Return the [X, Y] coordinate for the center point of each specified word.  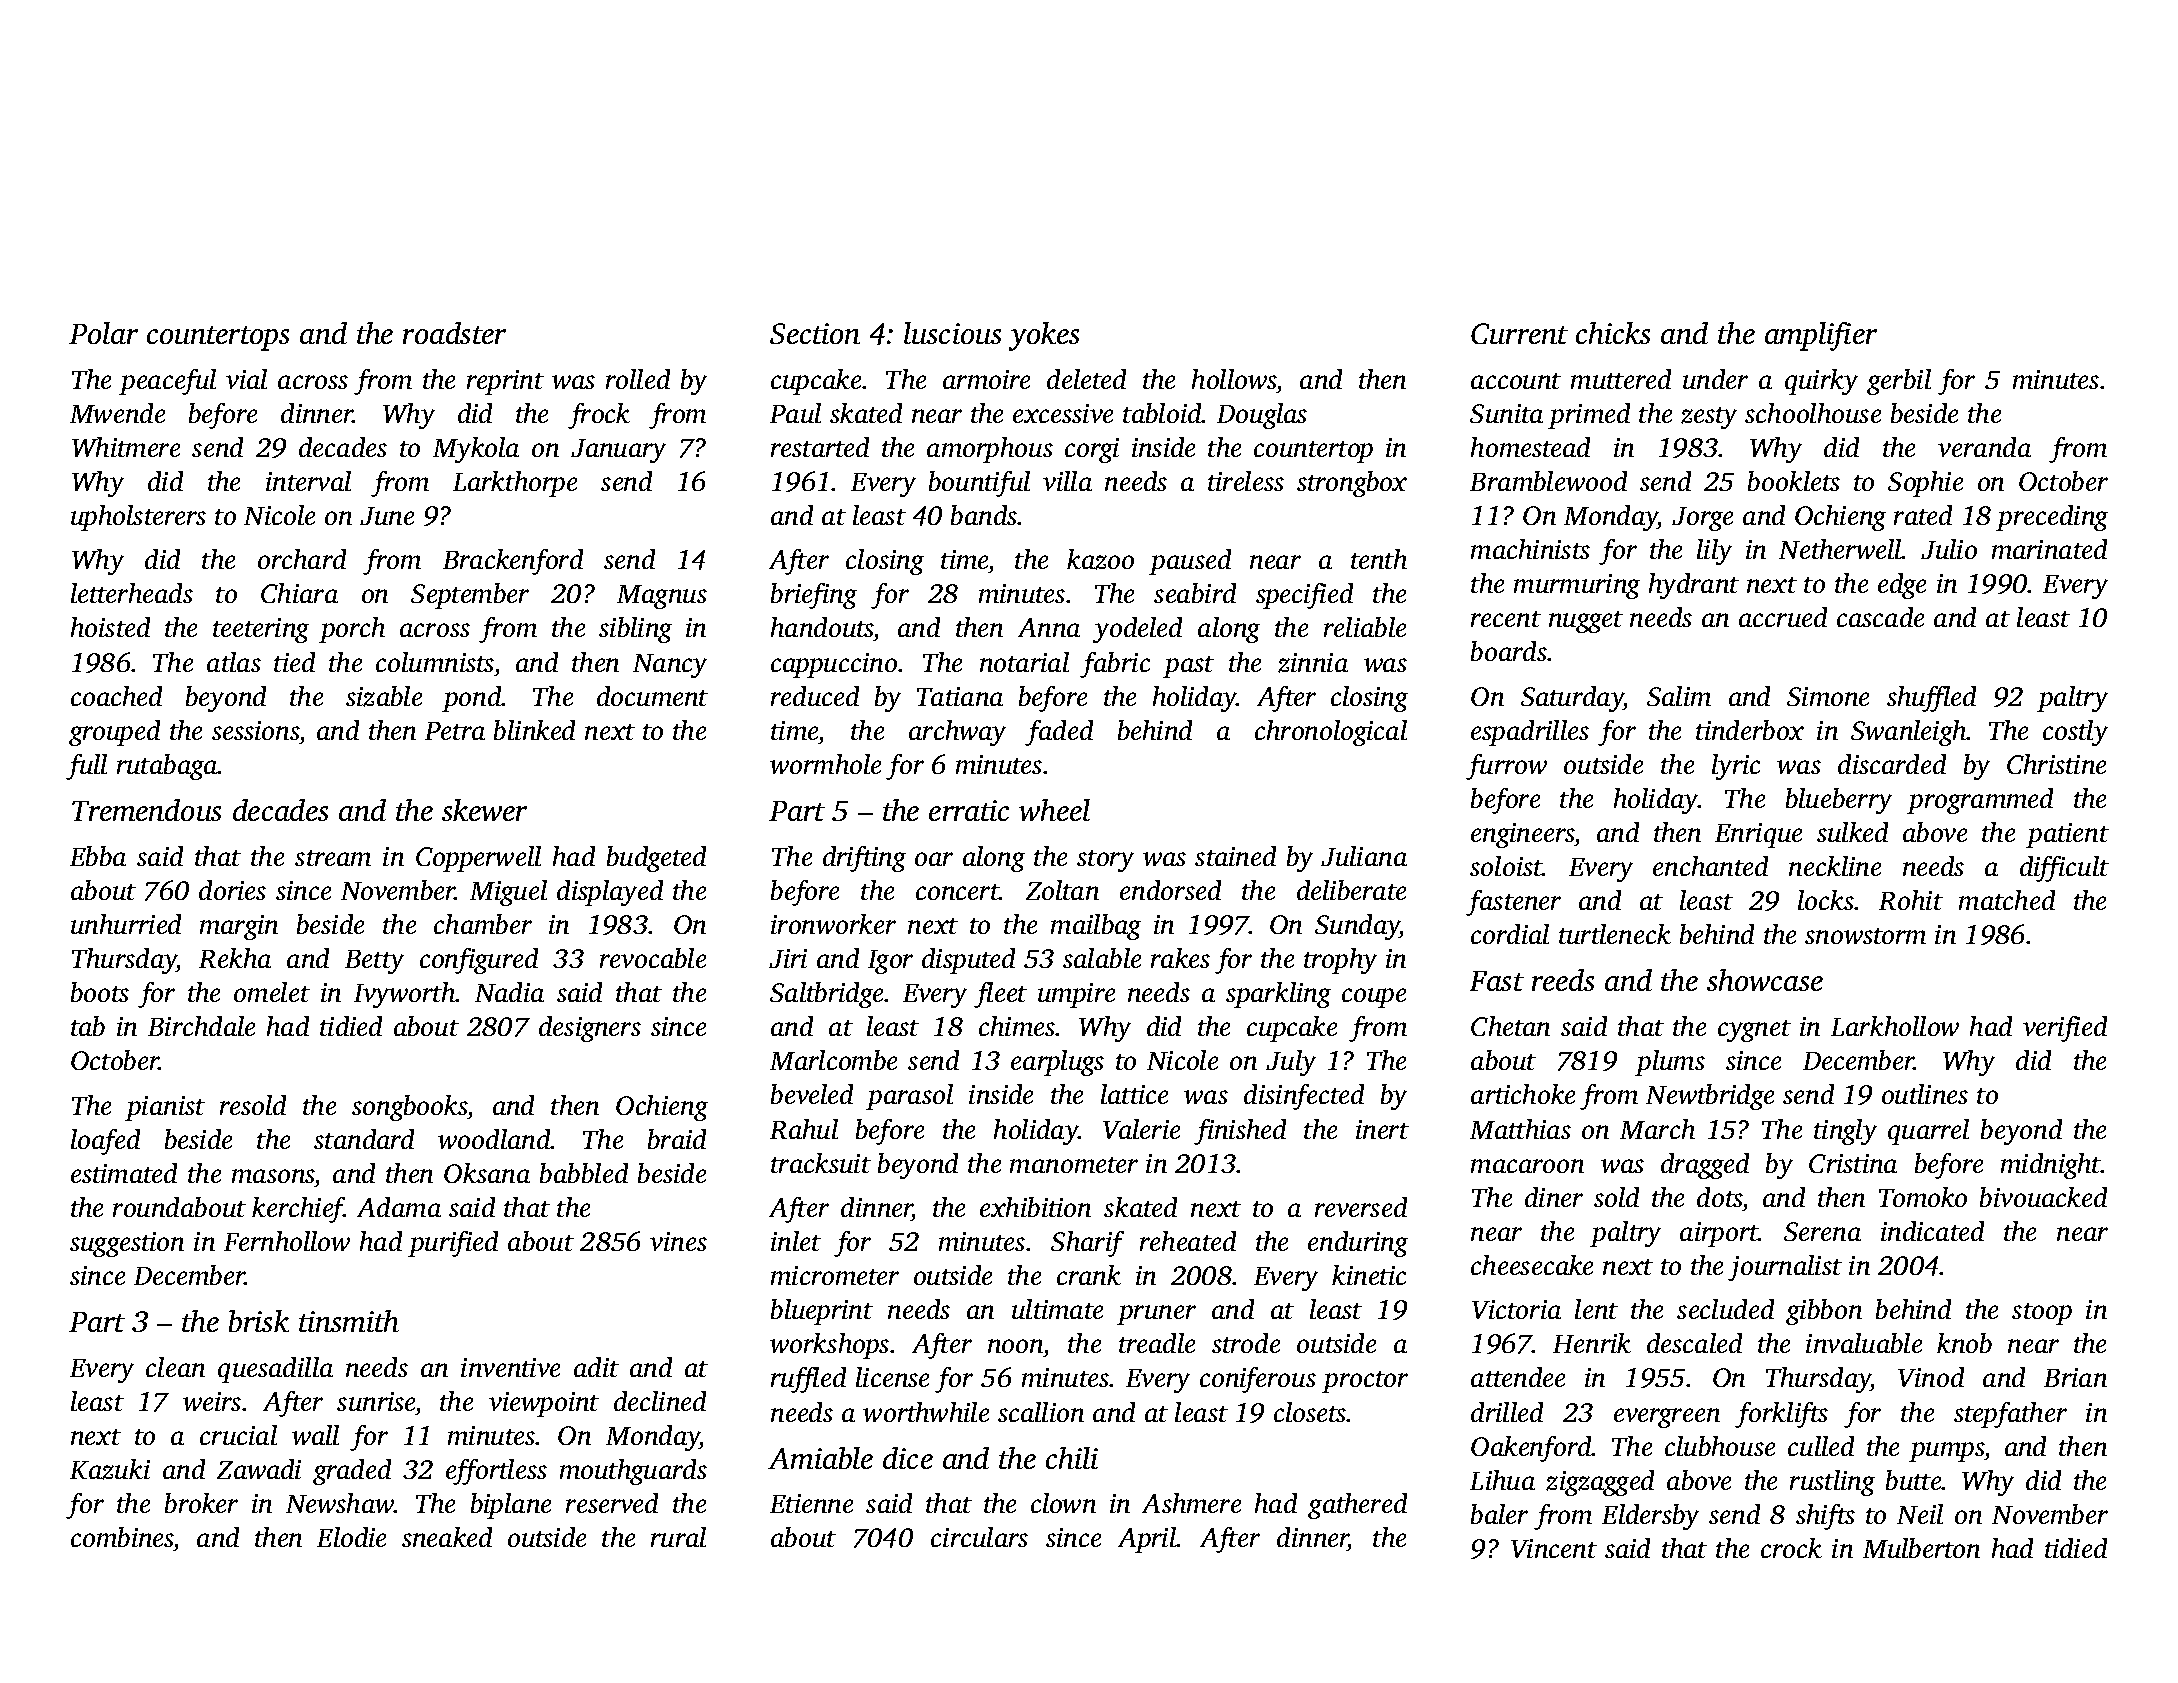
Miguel [508, 893]
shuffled [1931, 699]
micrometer [835, 1275]
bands [984, 515]
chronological [1331, 733]
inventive [510, 1367]
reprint [505, 382]
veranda [1984, 447]
